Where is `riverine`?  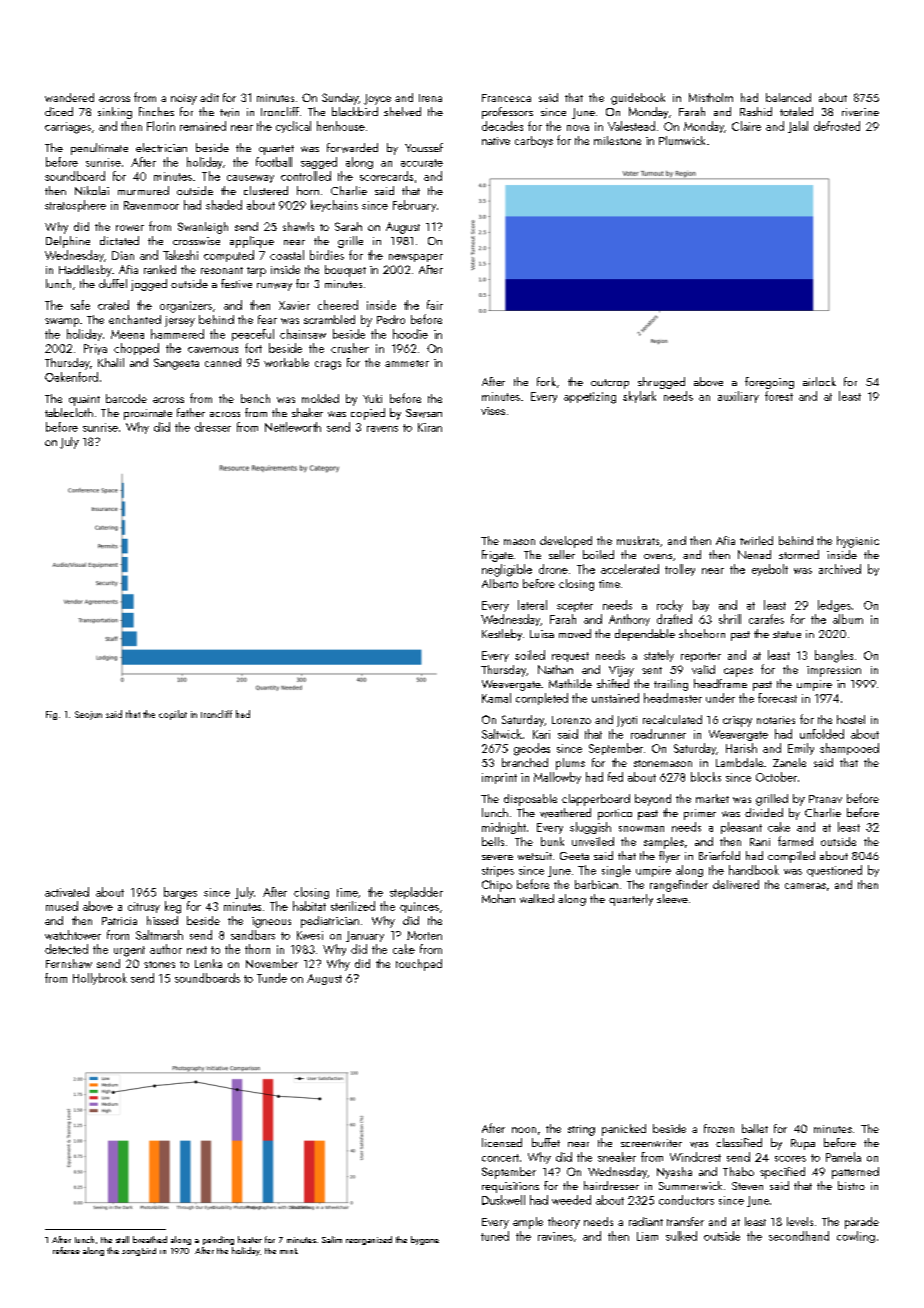
riverine is located at coordinates (860, 112).
